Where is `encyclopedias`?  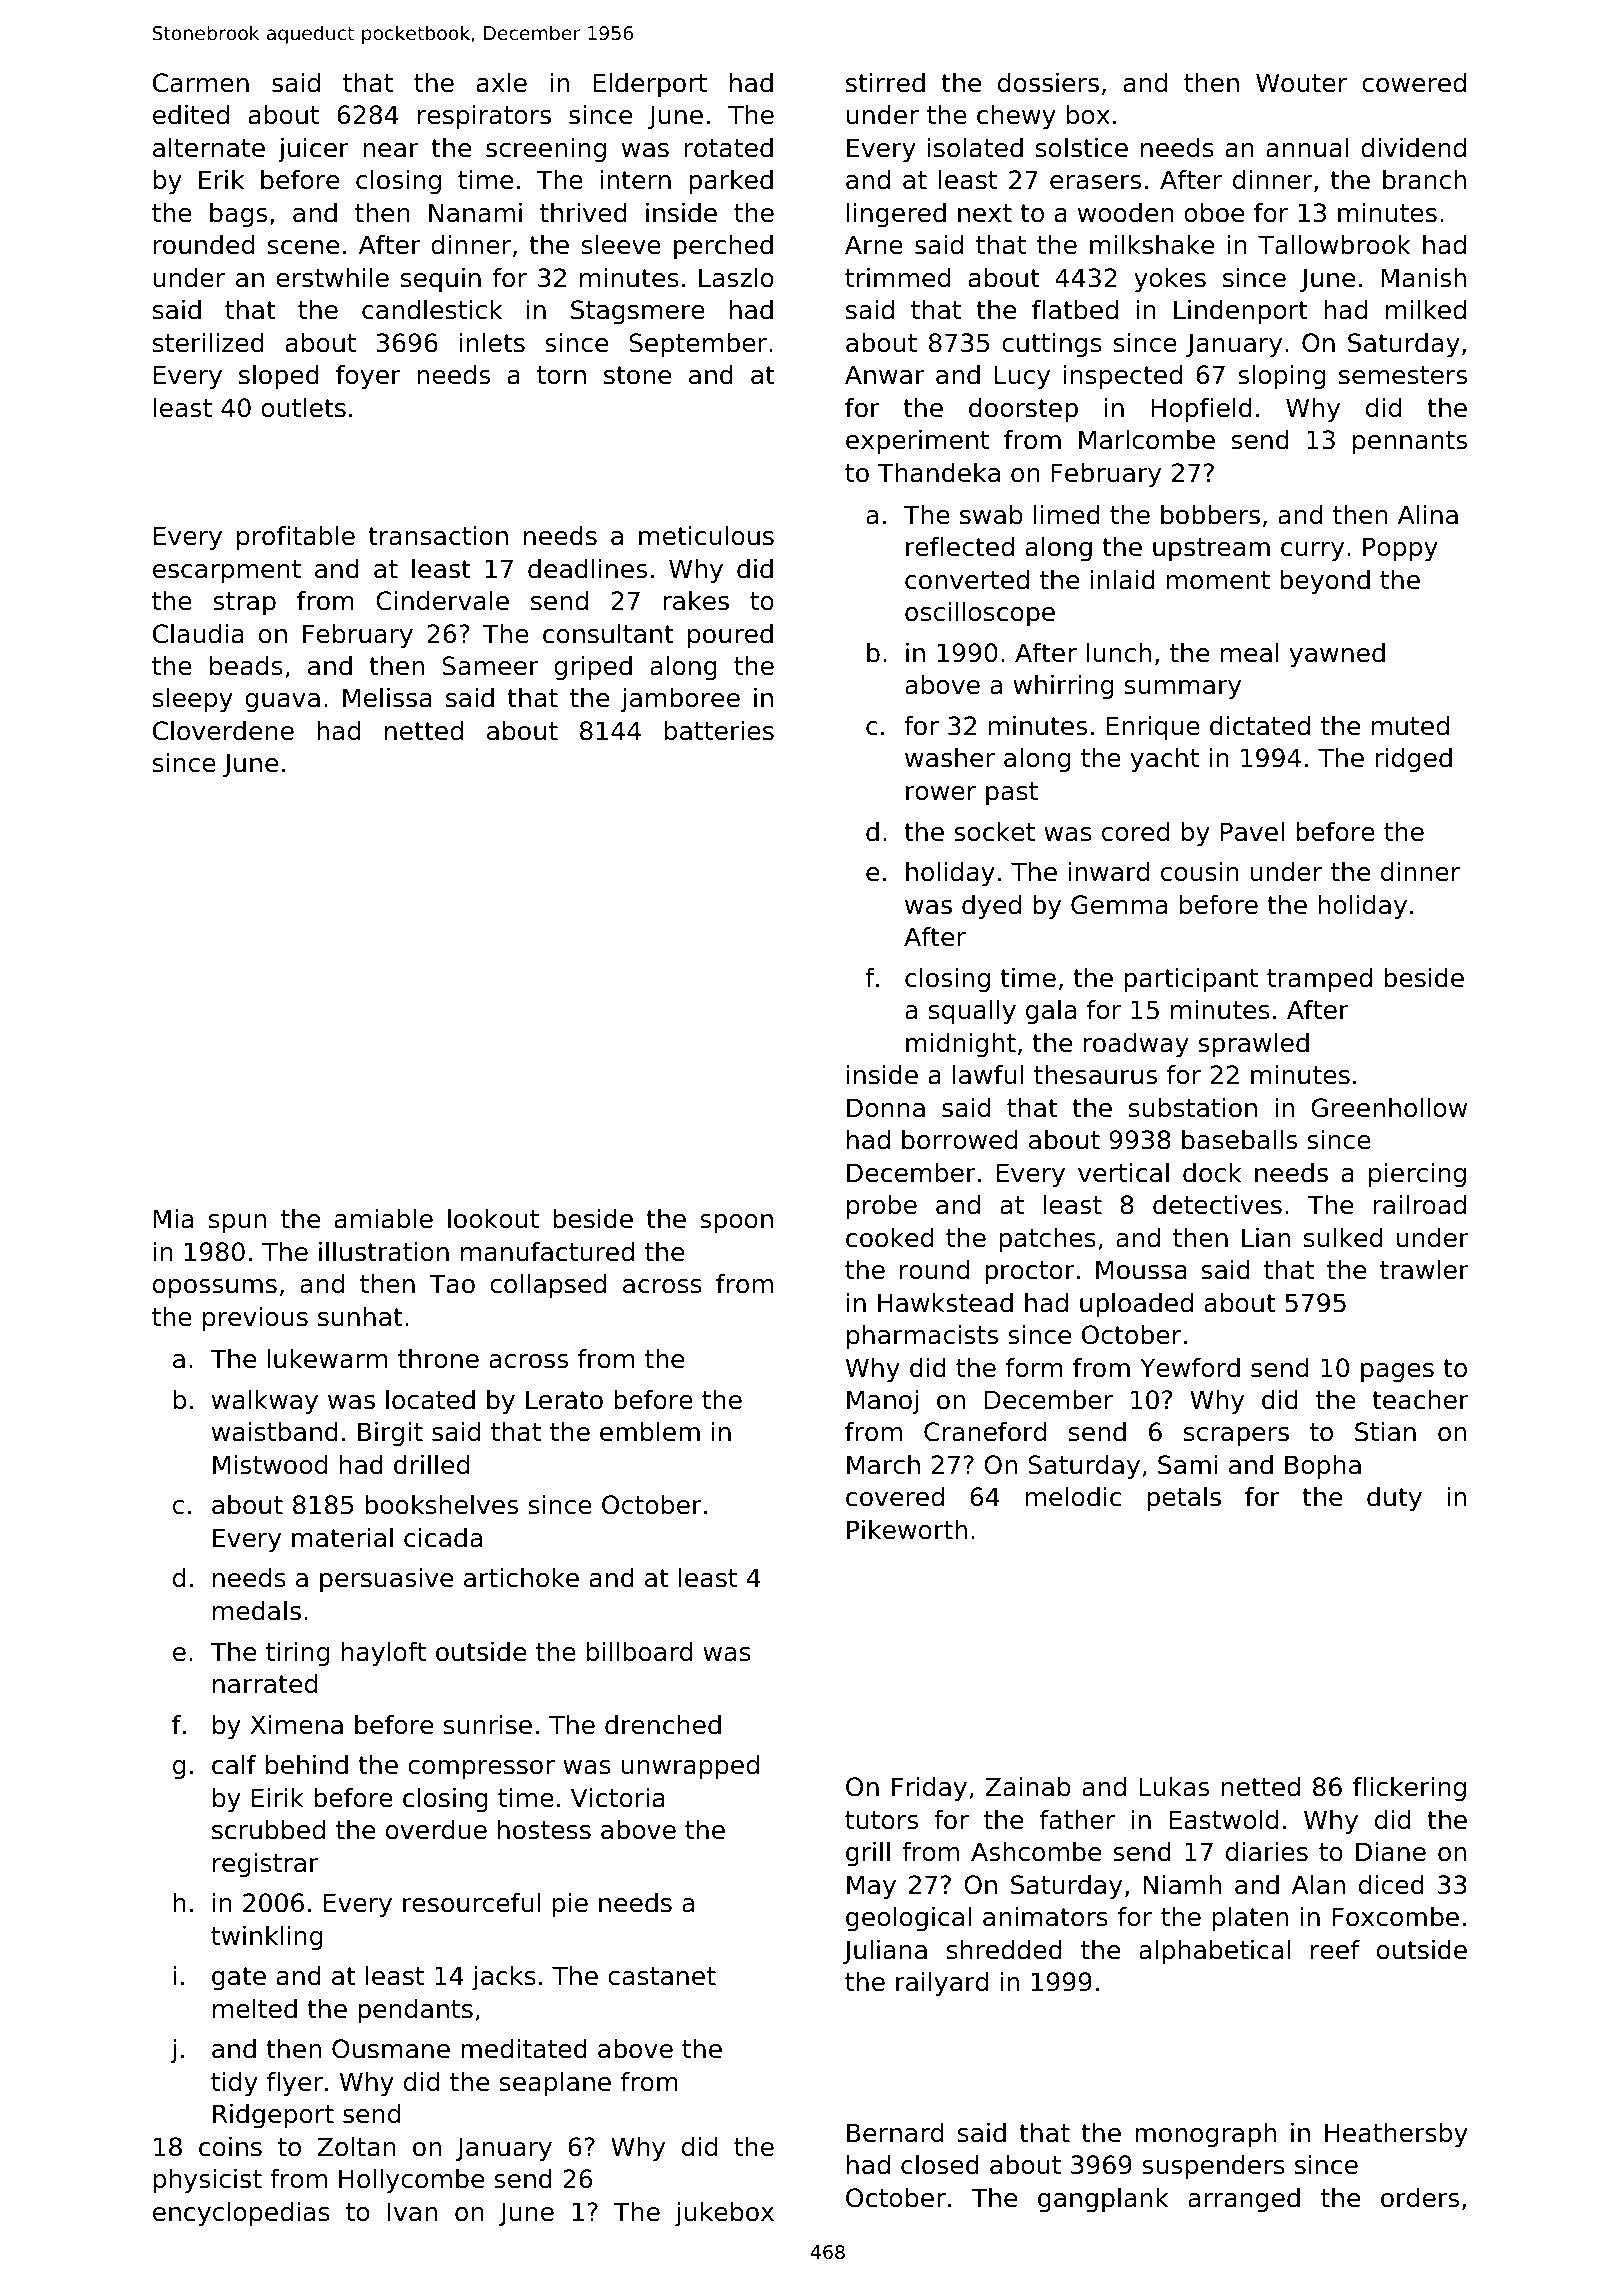 encyclopedias is located at coordinates (241, 2214).
